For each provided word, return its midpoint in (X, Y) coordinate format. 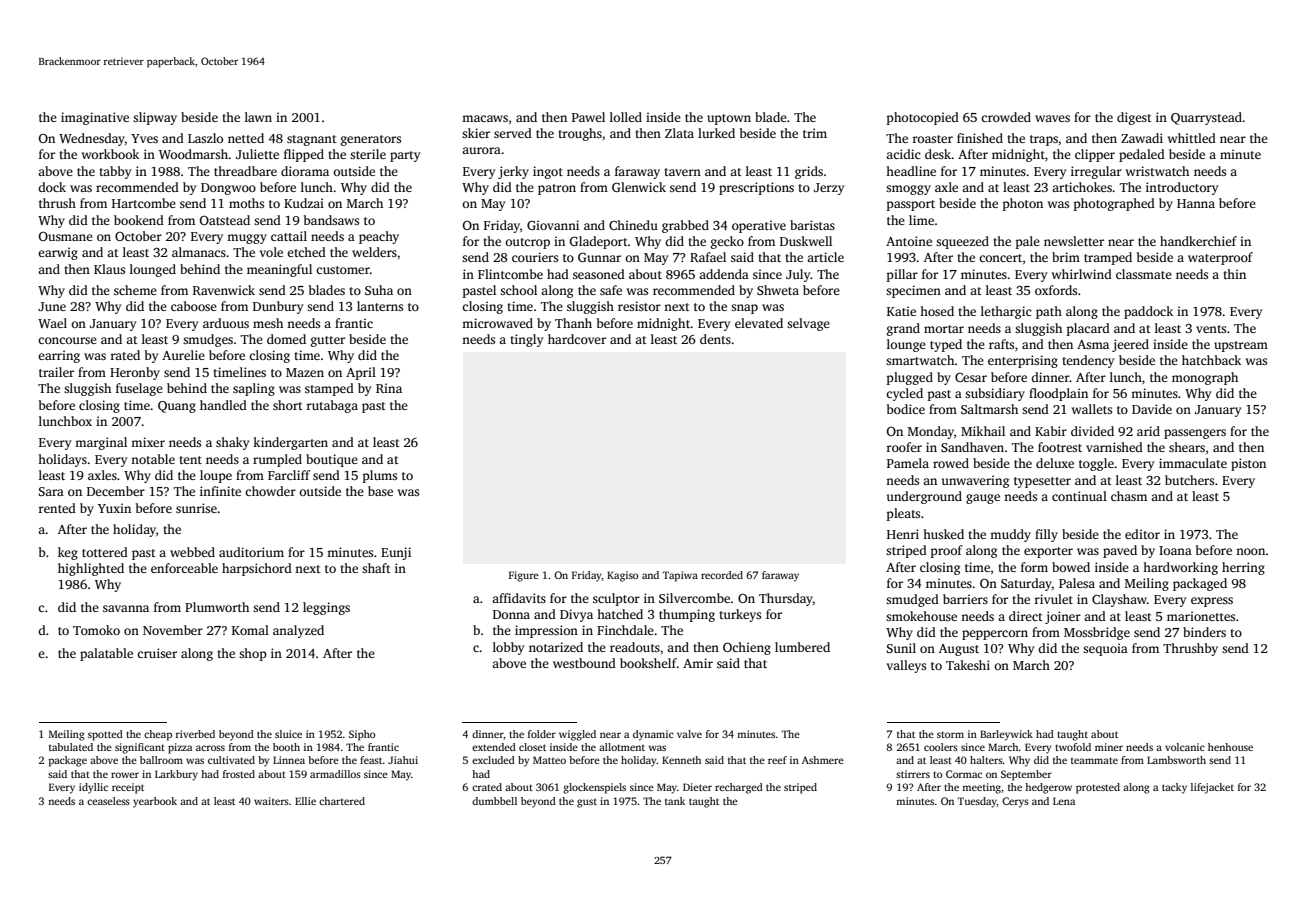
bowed (1071, 567)
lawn (258, 117)
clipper (1095, 155)
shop (253, 654)
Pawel (588, 117)
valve (689, 734)
